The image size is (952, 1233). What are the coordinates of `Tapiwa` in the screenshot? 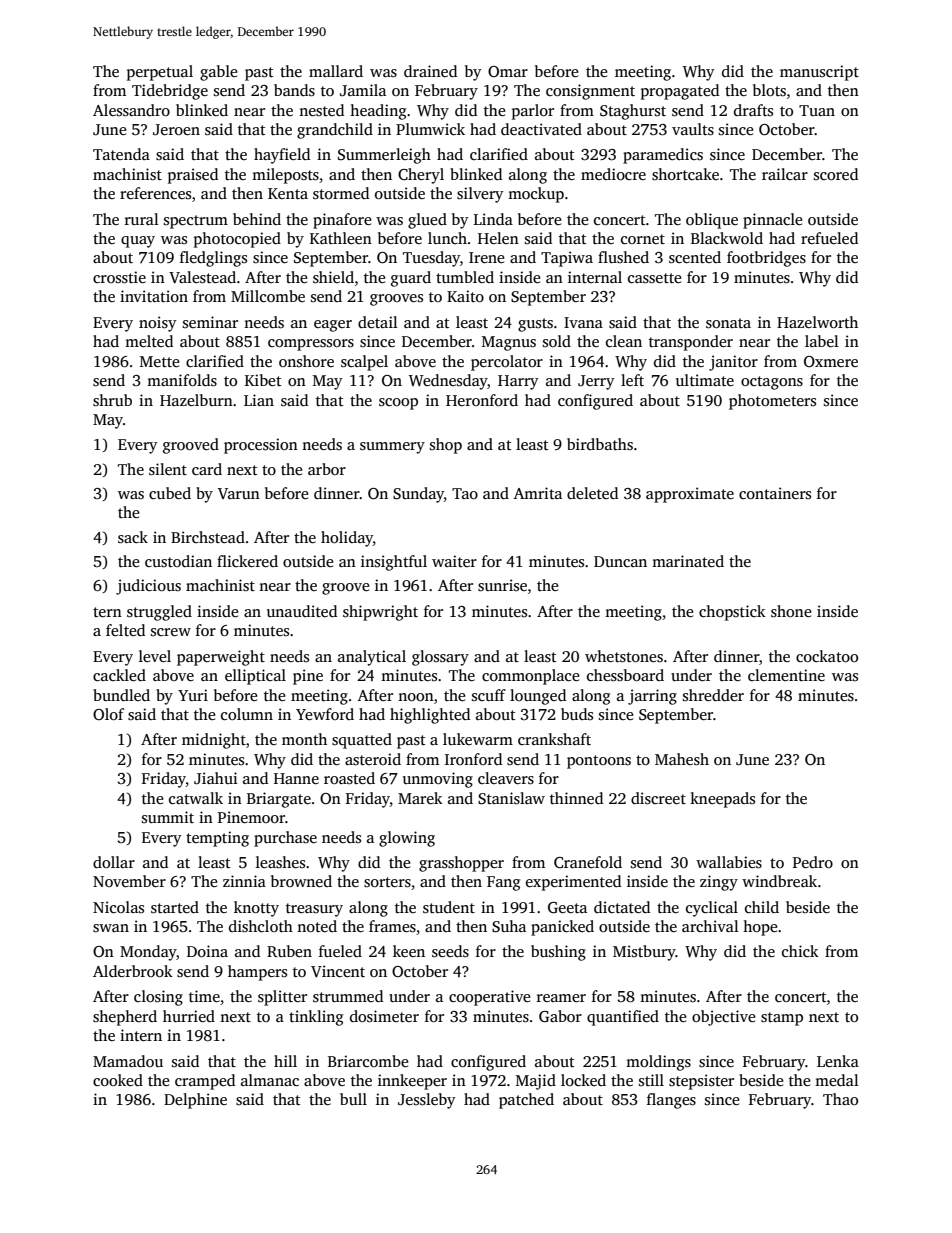 It's located at (567, 259).
